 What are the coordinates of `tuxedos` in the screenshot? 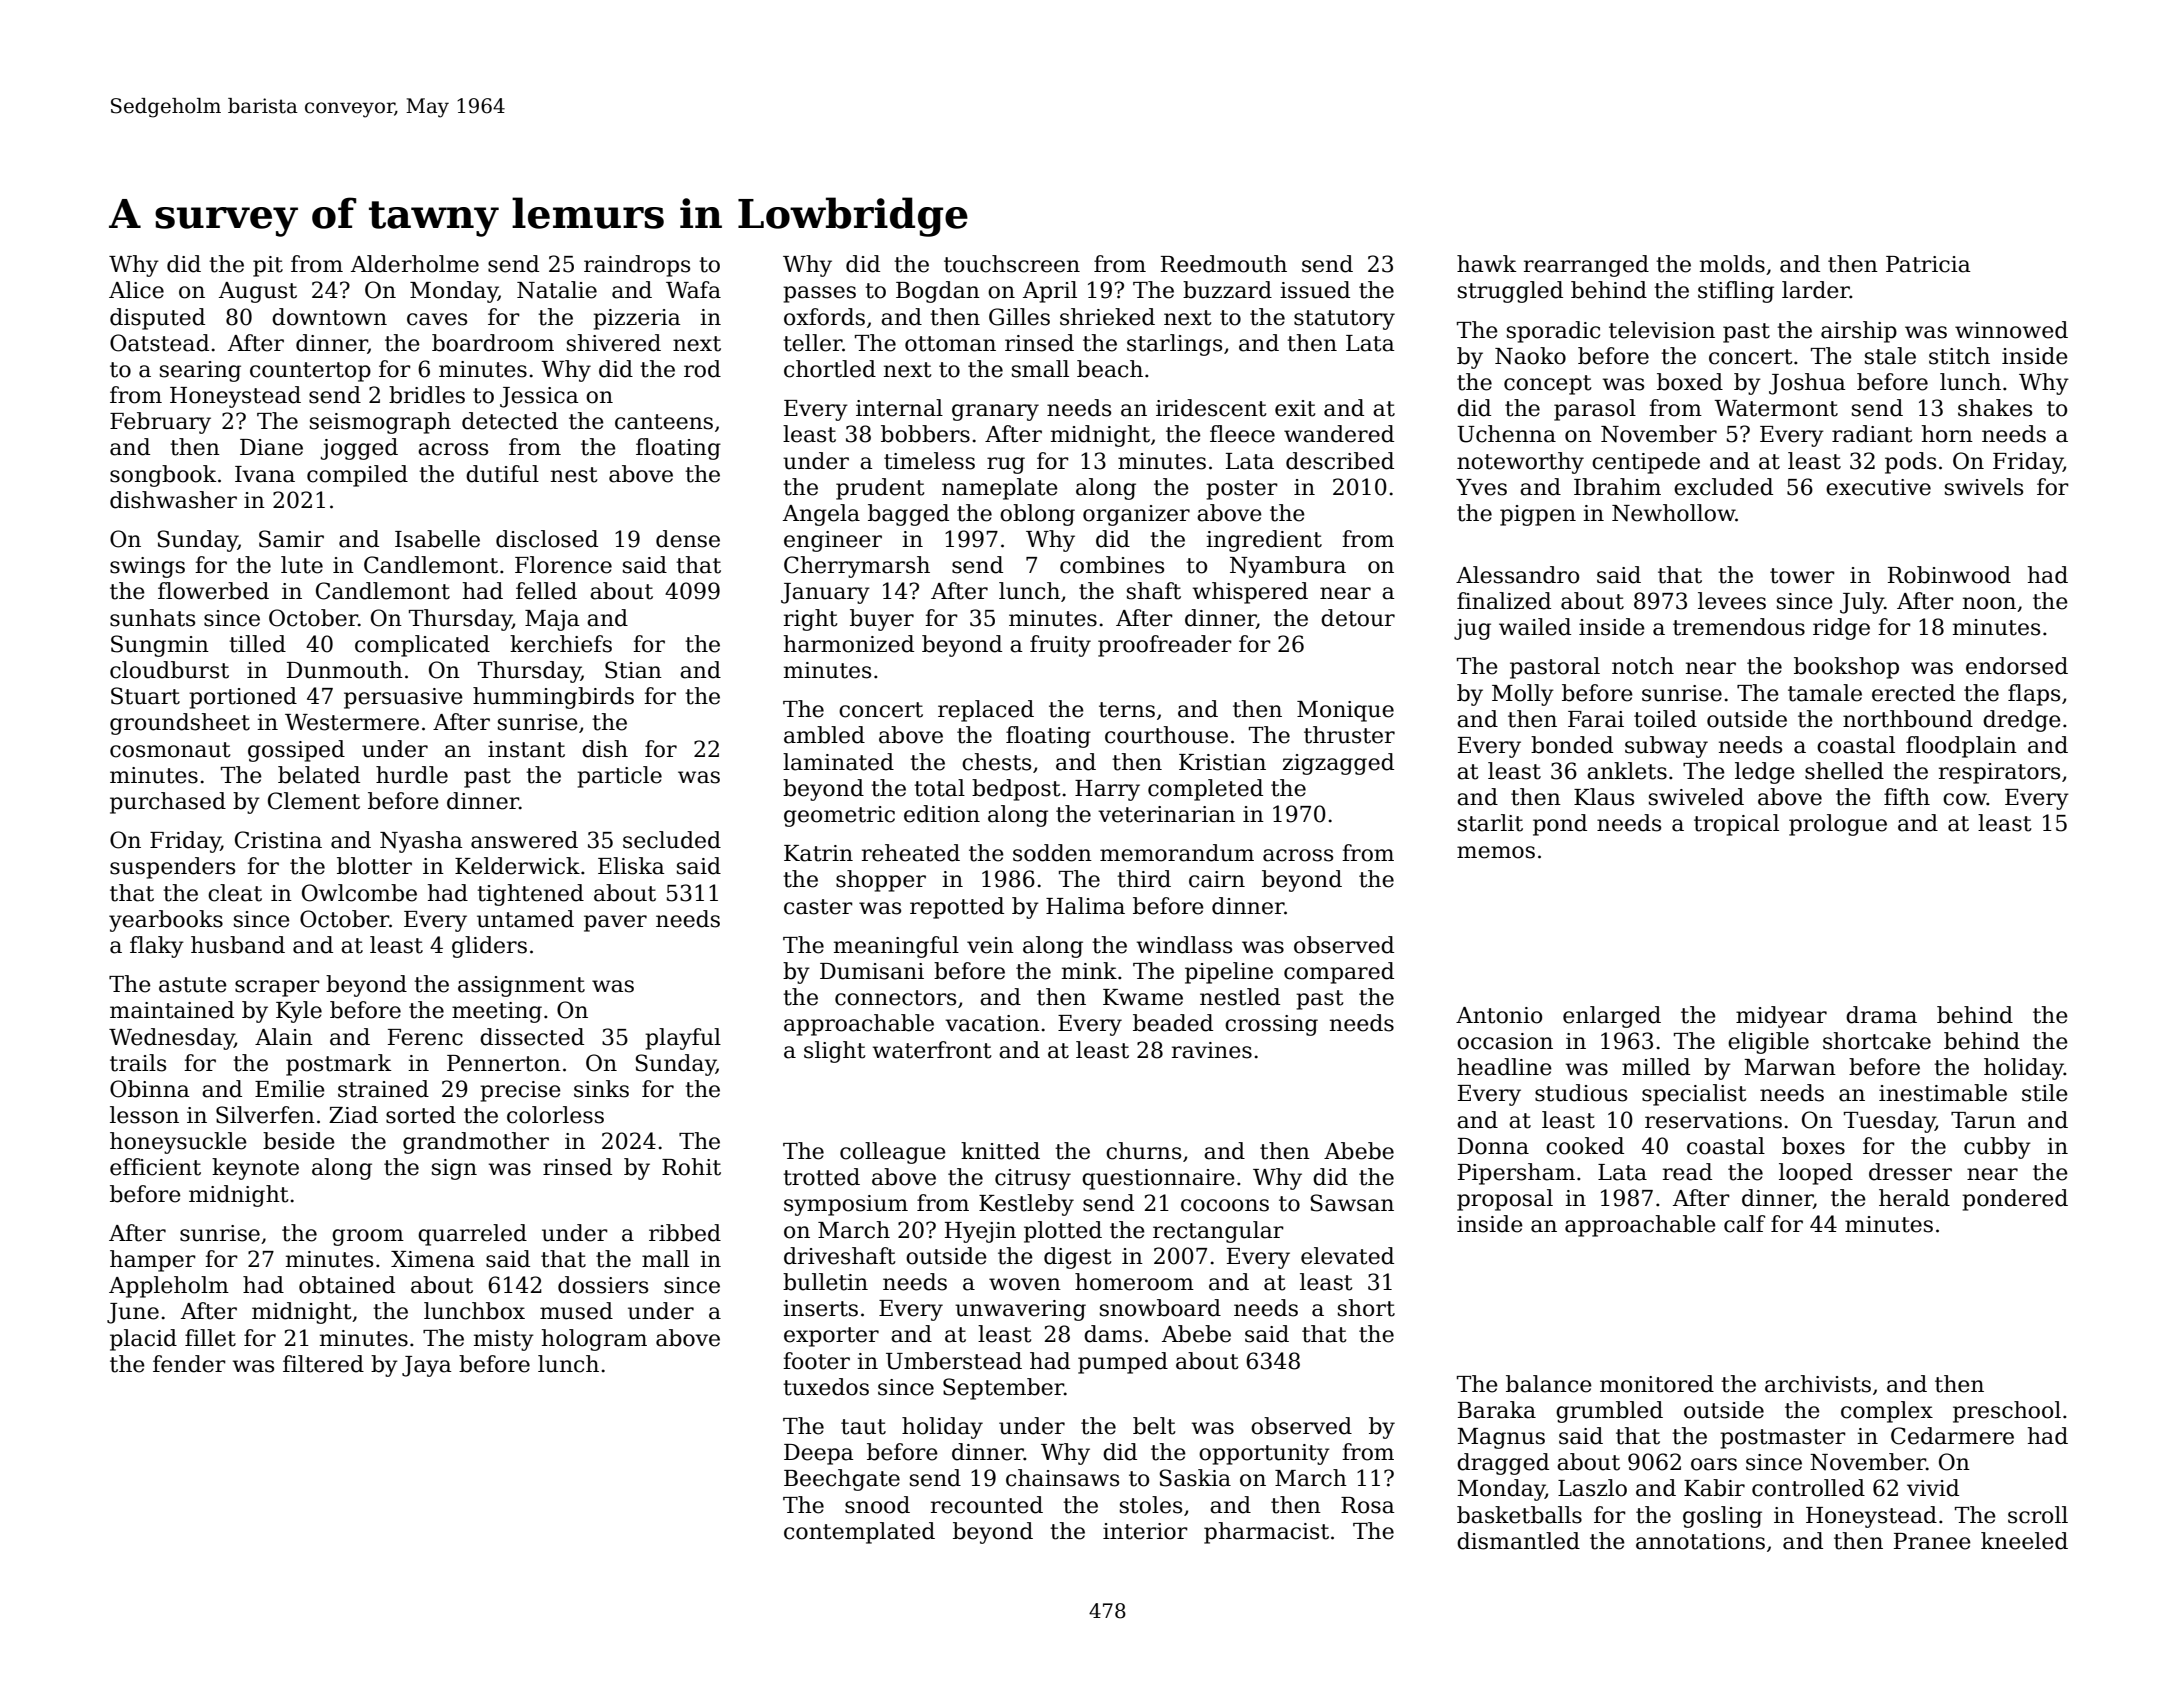 It's located at (826, 1387).
